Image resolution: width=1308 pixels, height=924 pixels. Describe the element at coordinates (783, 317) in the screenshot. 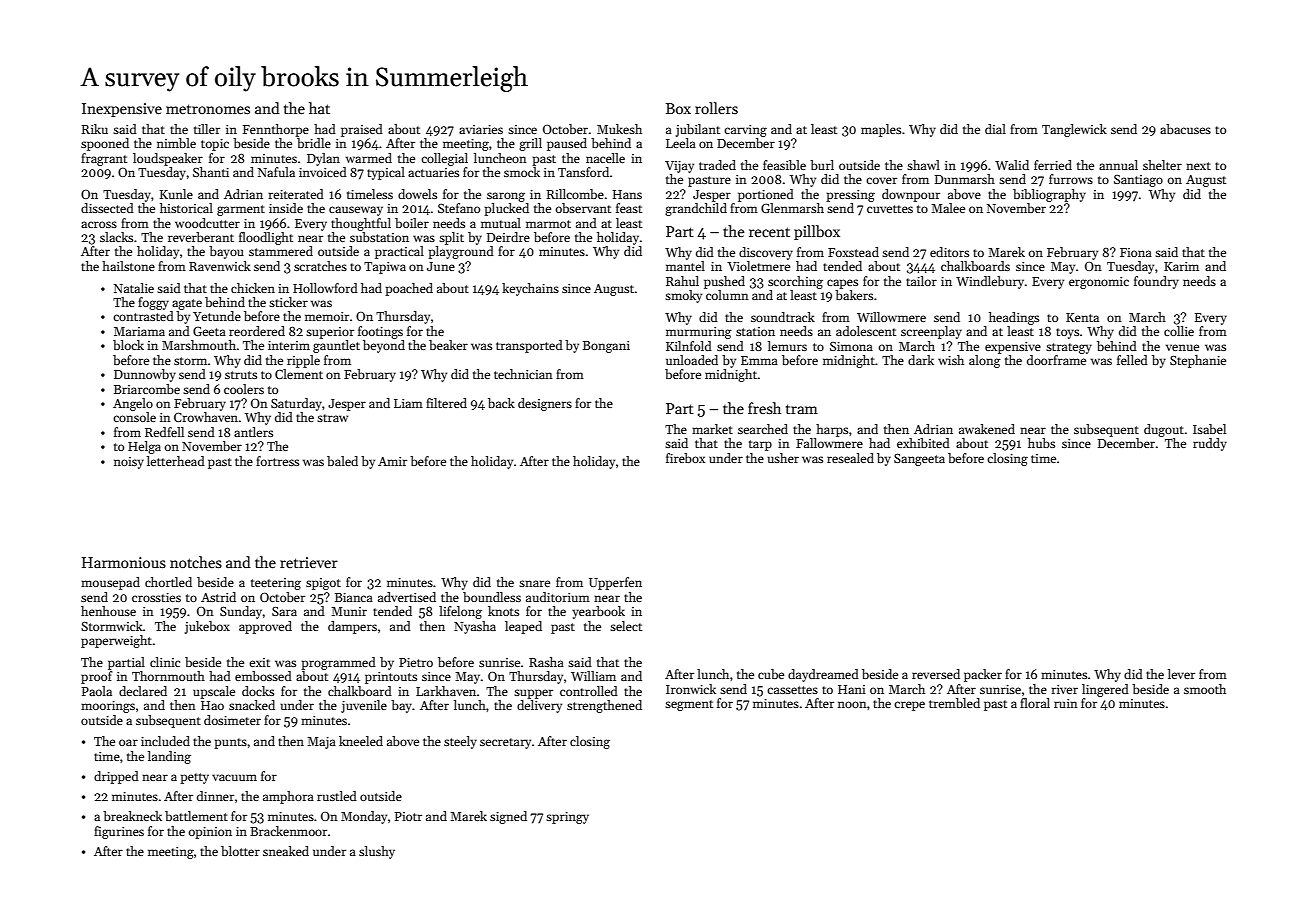

I see `soundtrack` at that location.
